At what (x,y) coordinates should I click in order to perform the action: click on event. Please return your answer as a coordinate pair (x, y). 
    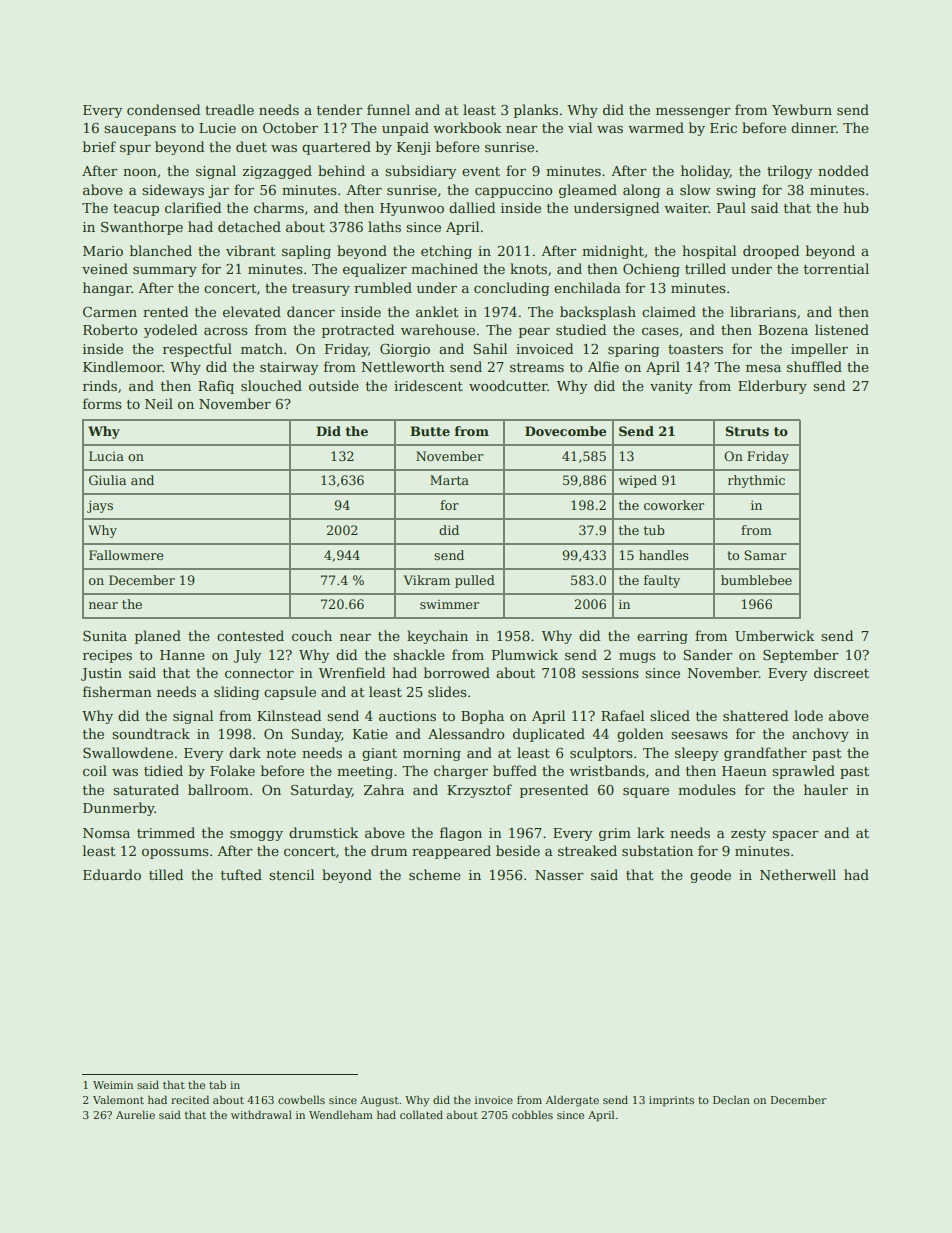
    Looking at the image, I should click on (481, 171).
